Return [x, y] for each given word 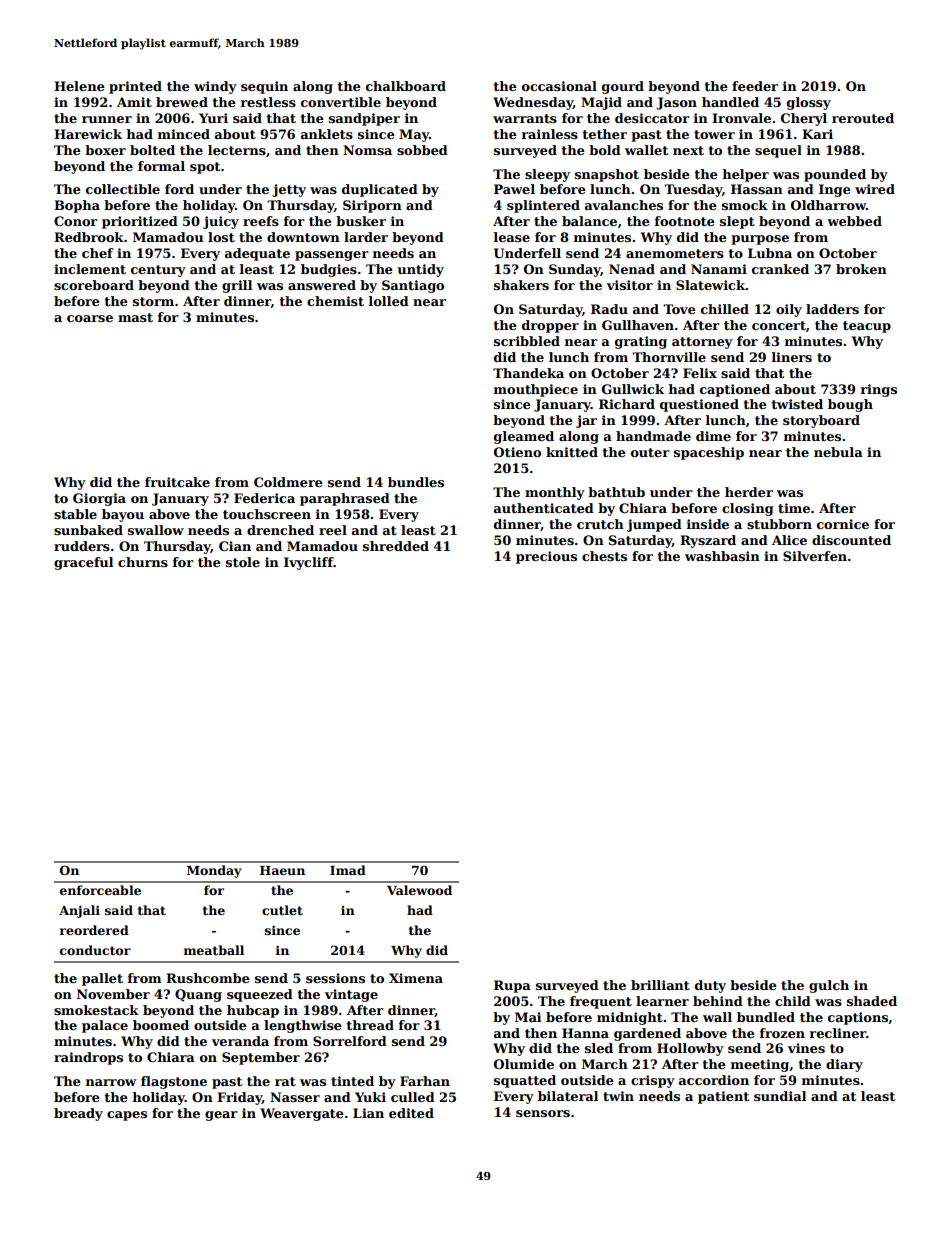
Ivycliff [309, 563]
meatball [214, 950]
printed [135, 87]
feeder [755, 86]
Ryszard [708, 541]
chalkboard [406, 86]
